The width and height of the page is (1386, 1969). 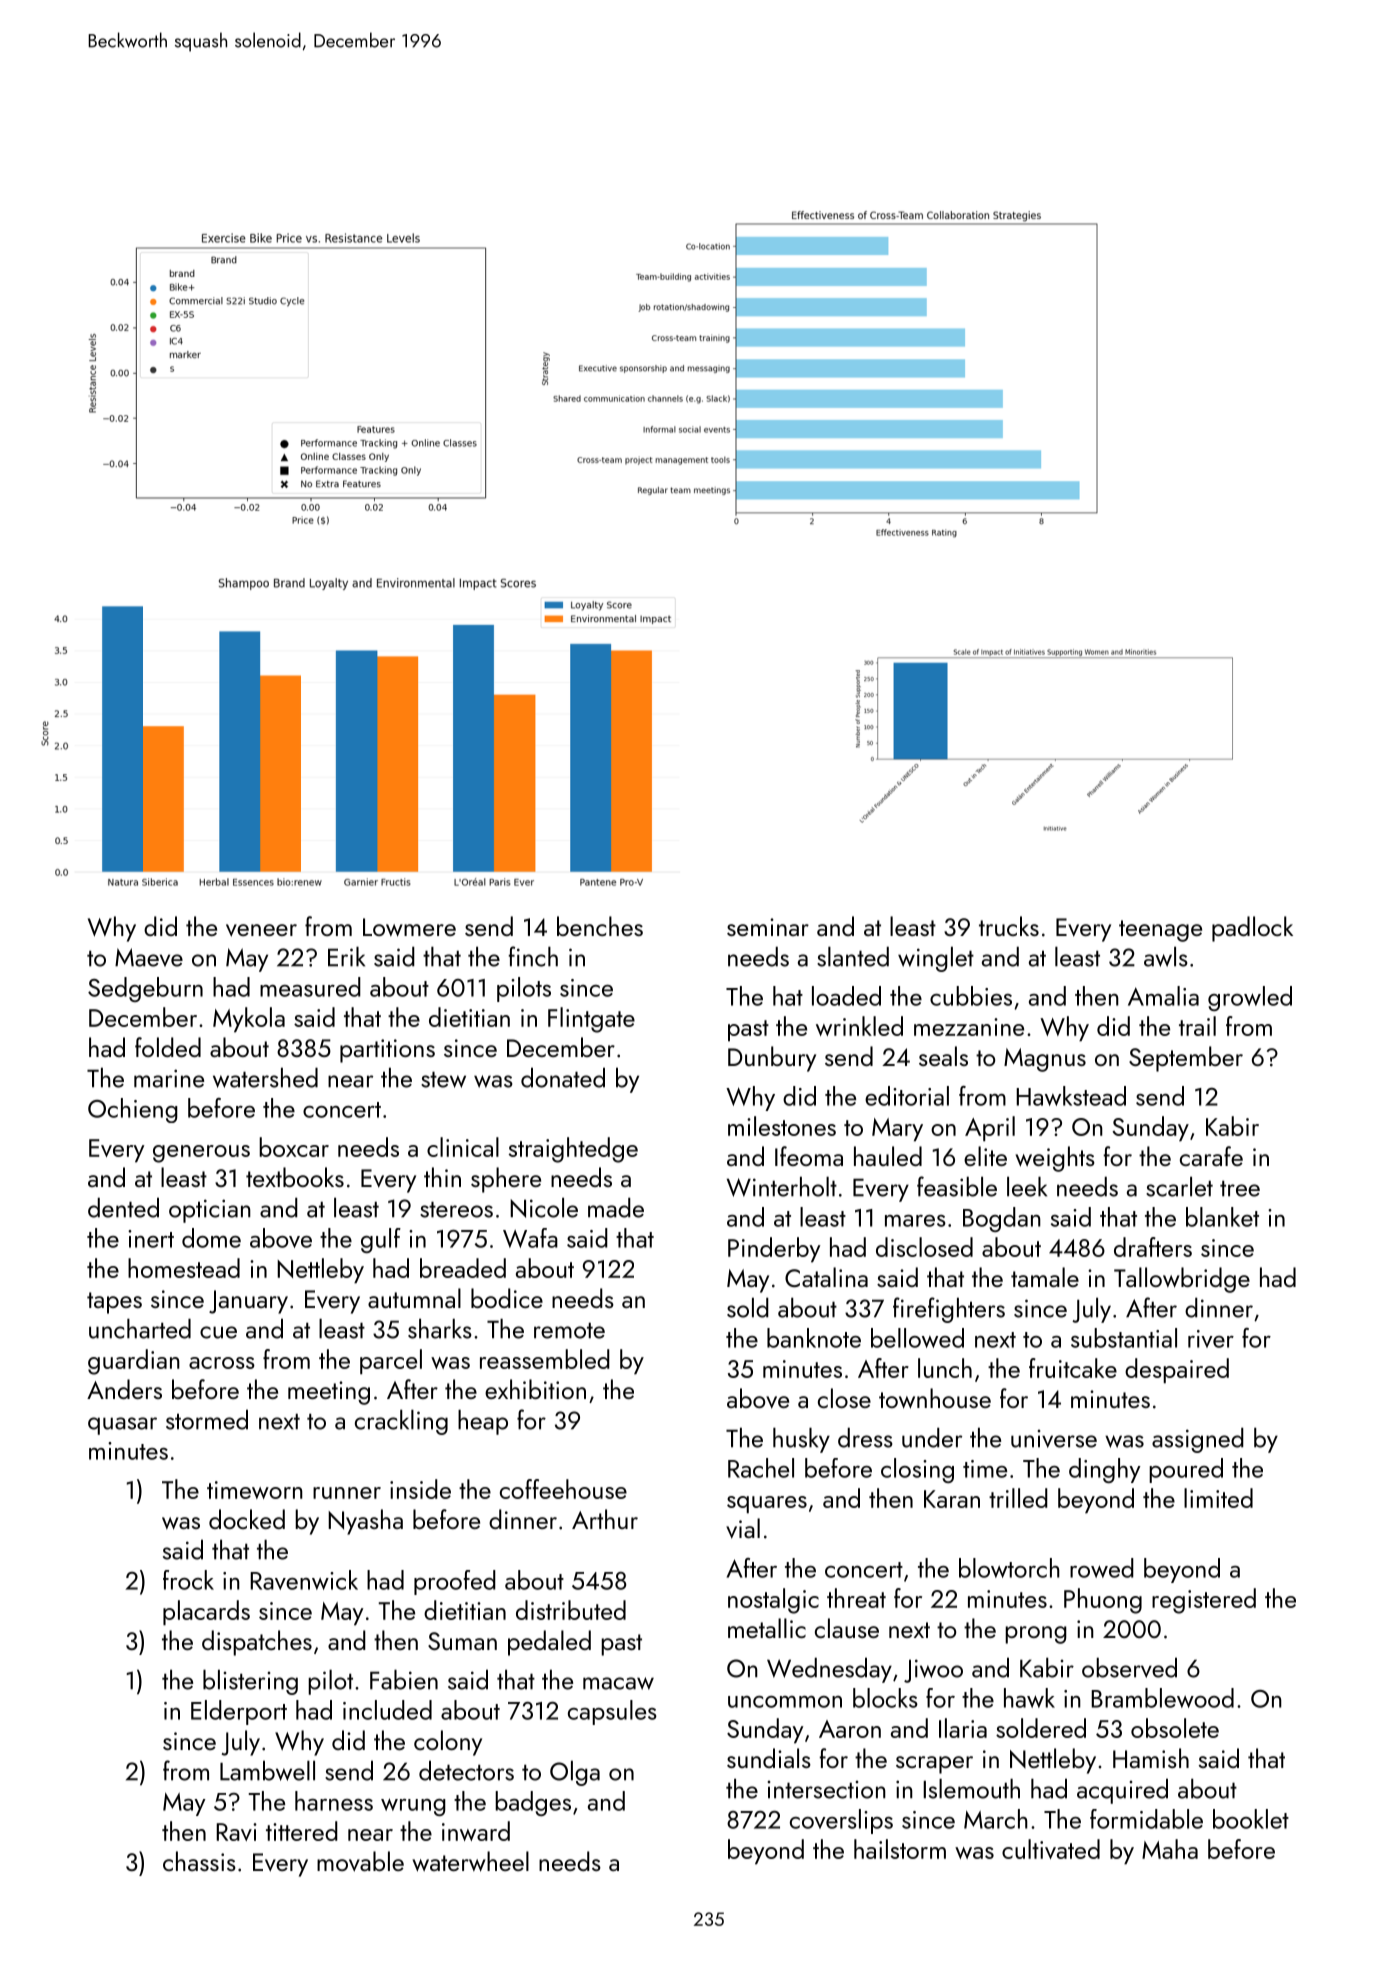 I want to click on mezzanine, so click(x=969, y=1027).
